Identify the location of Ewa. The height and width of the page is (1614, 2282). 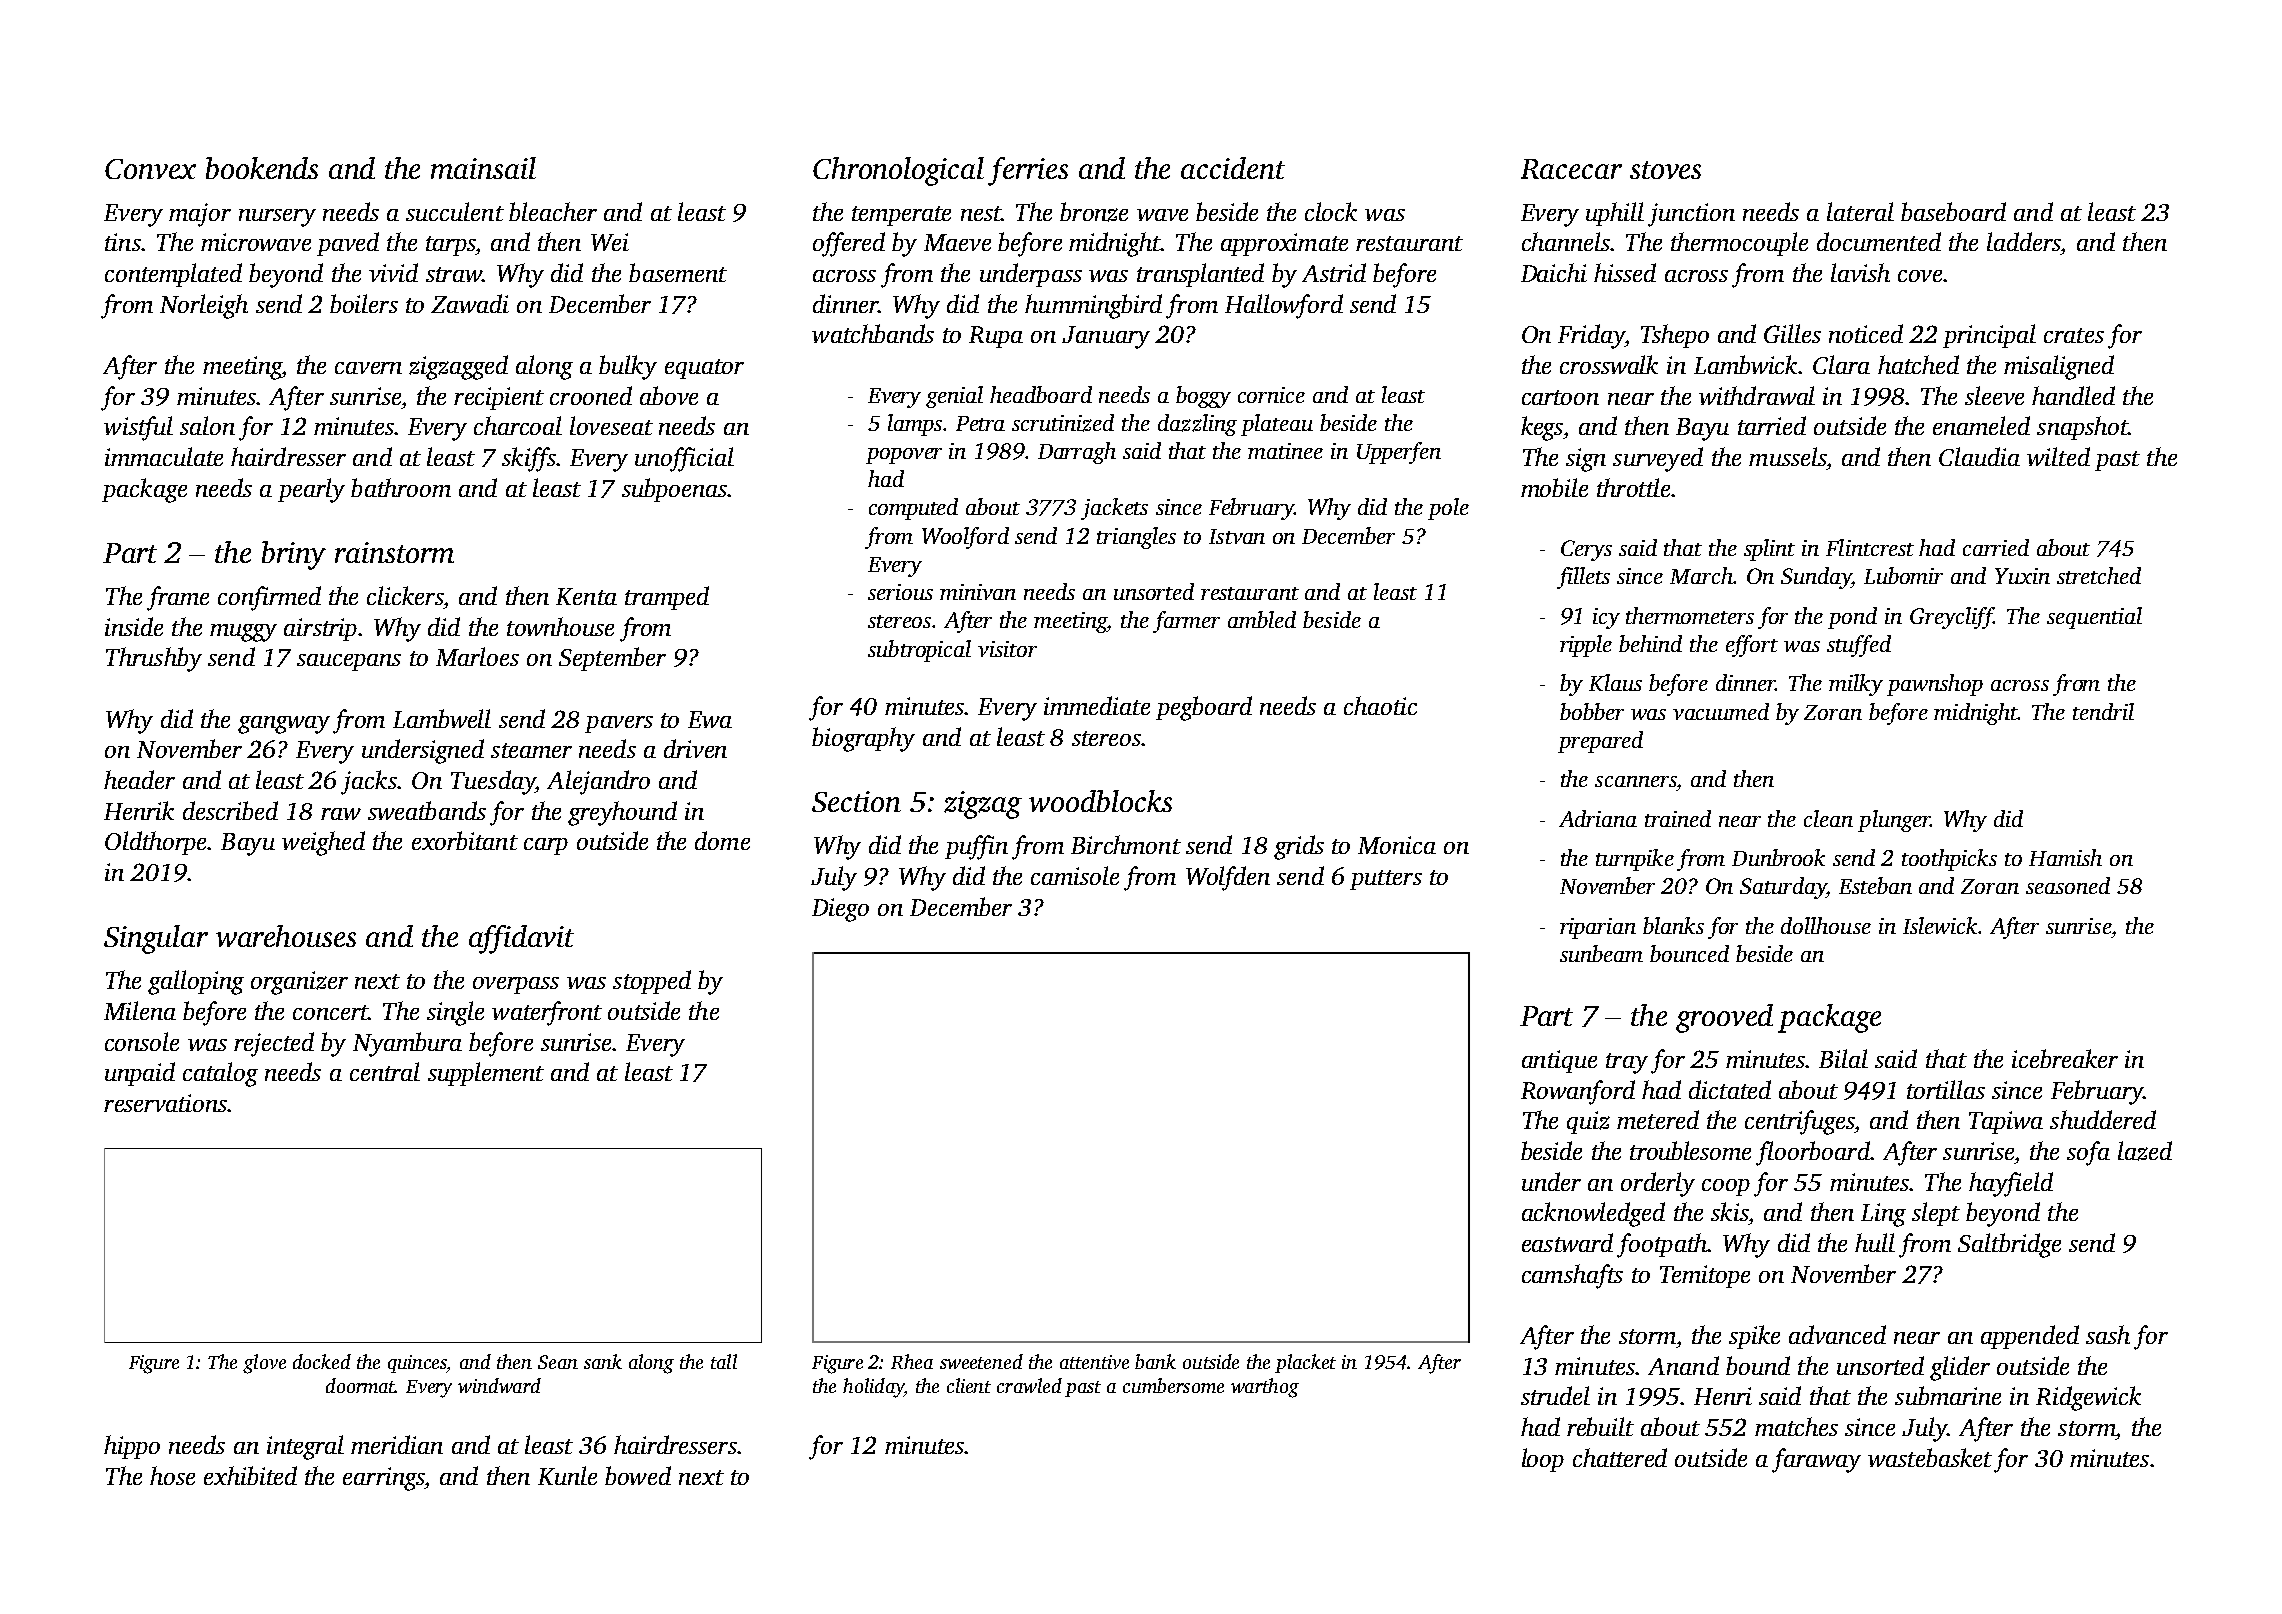
(710, 719).
